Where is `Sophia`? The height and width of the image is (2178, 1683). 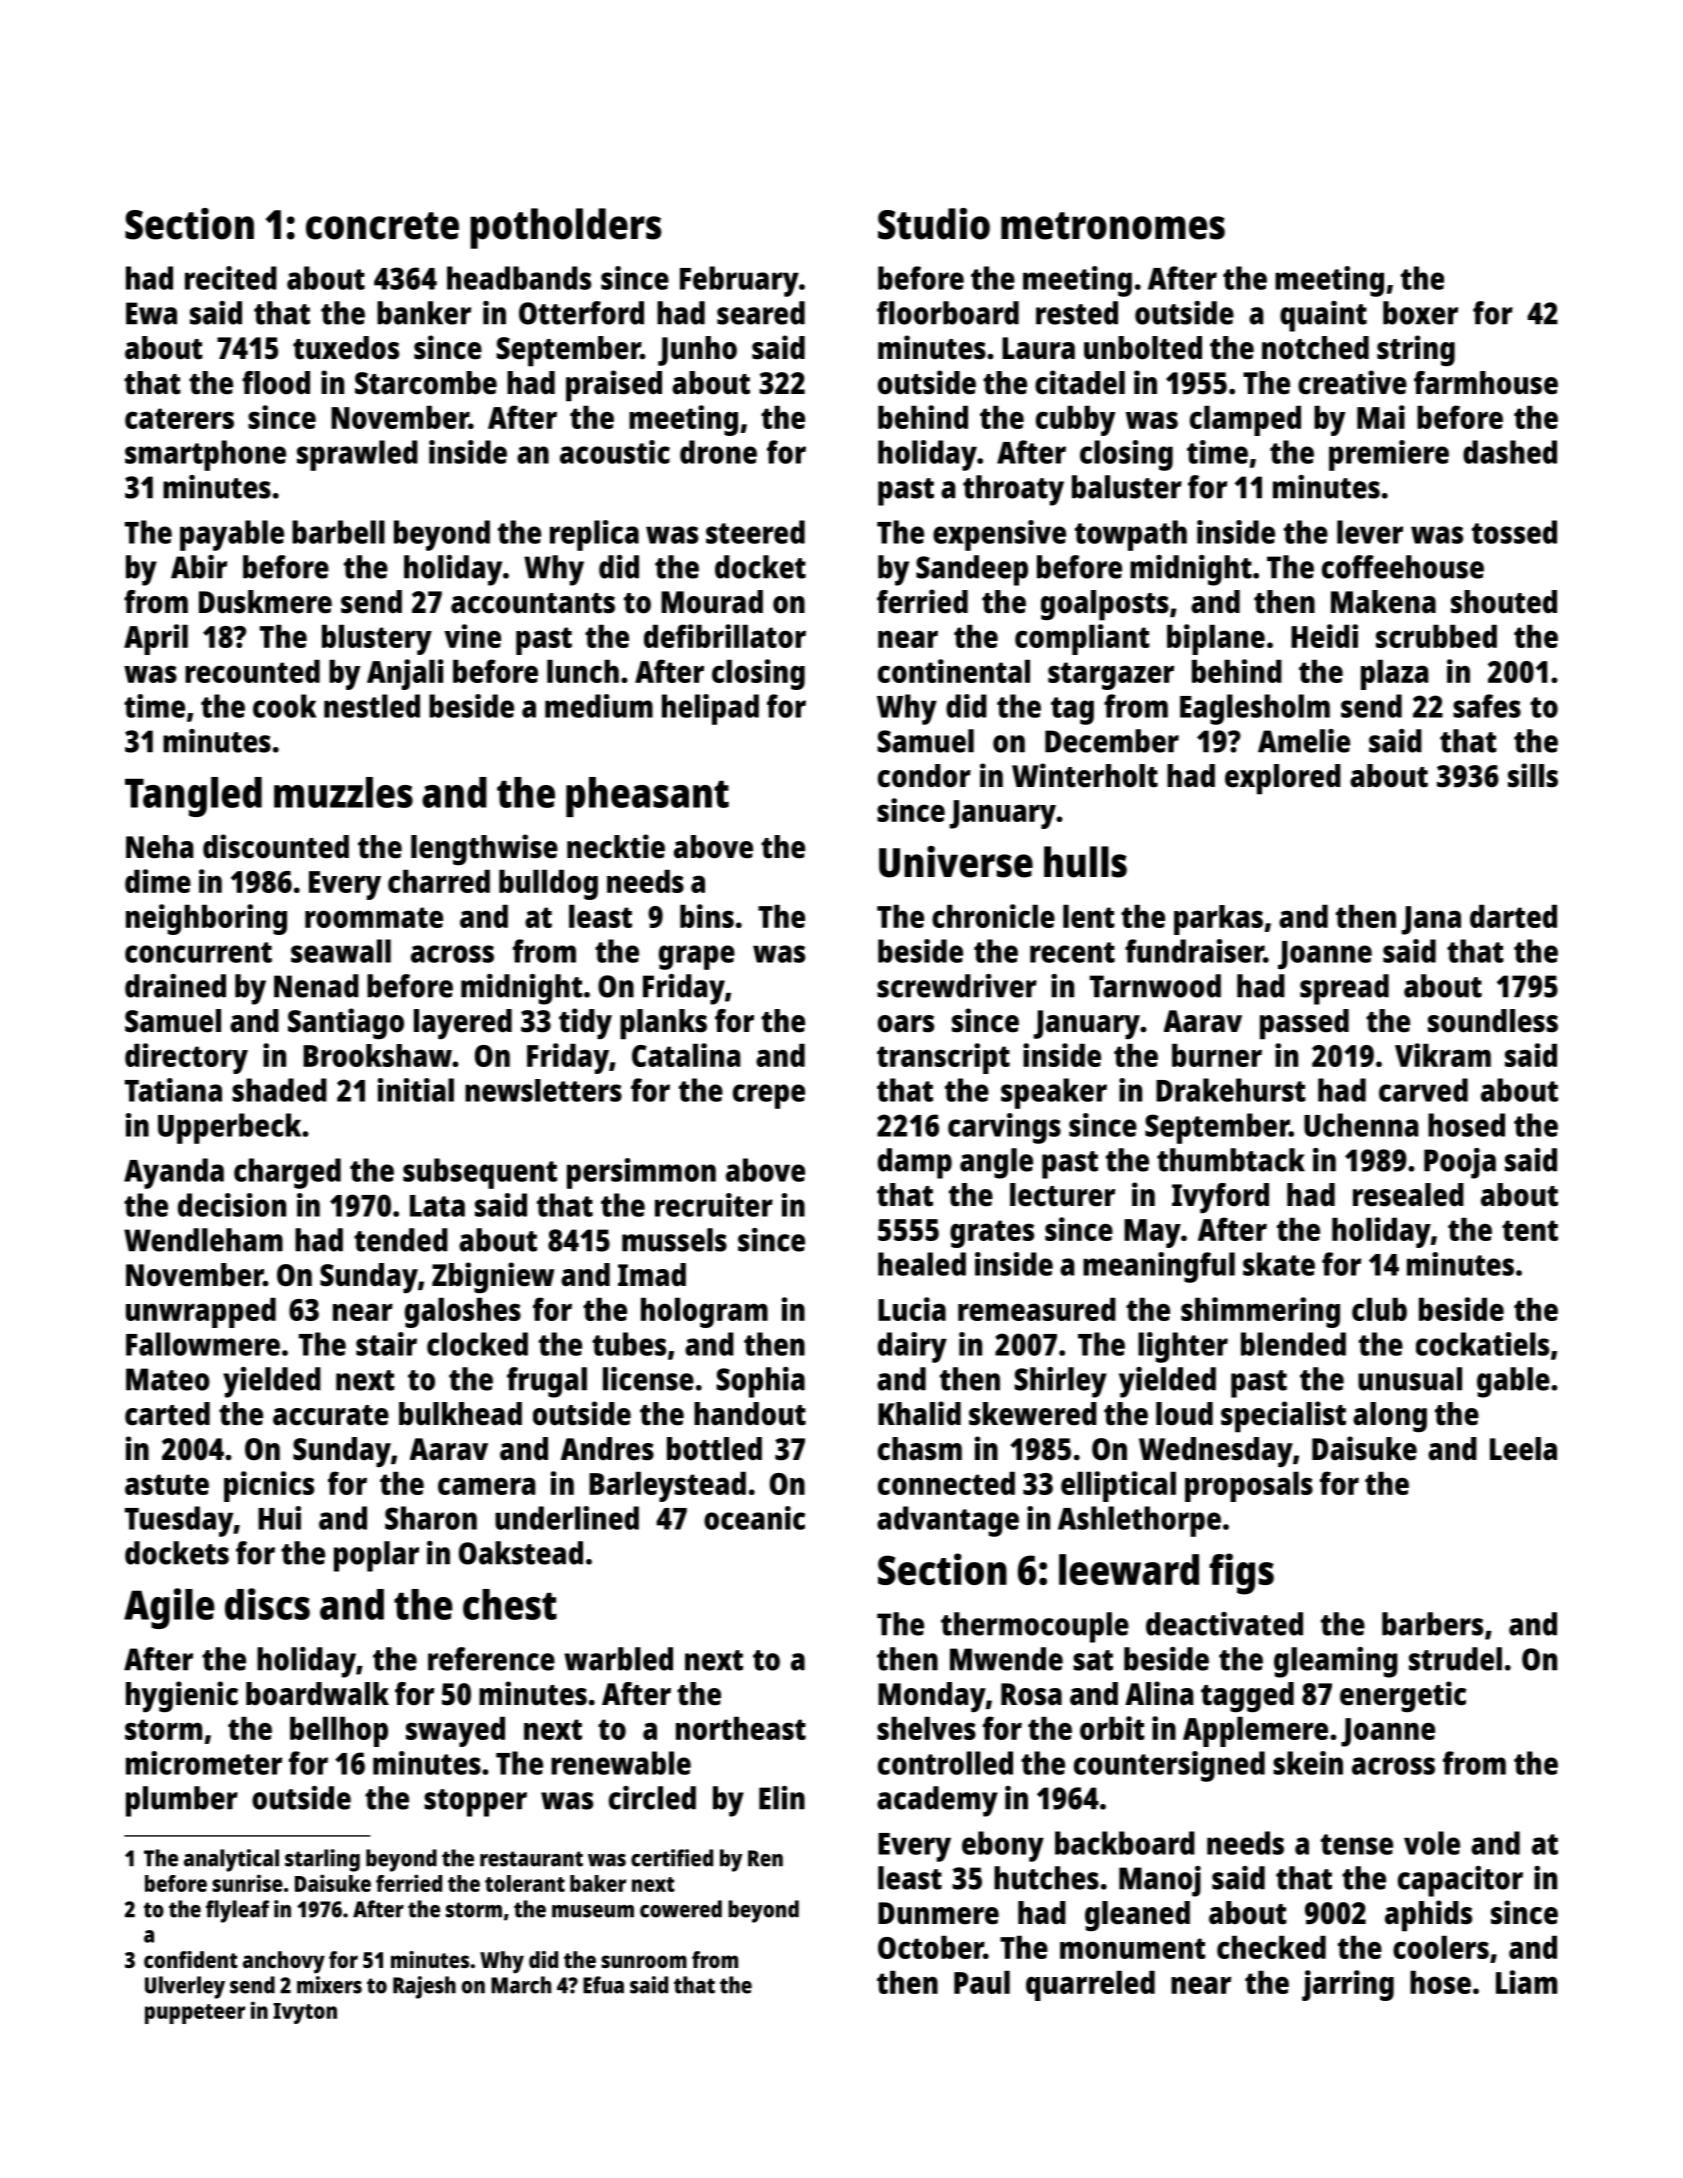
Sophia is located at coordinates (760, 1382).
